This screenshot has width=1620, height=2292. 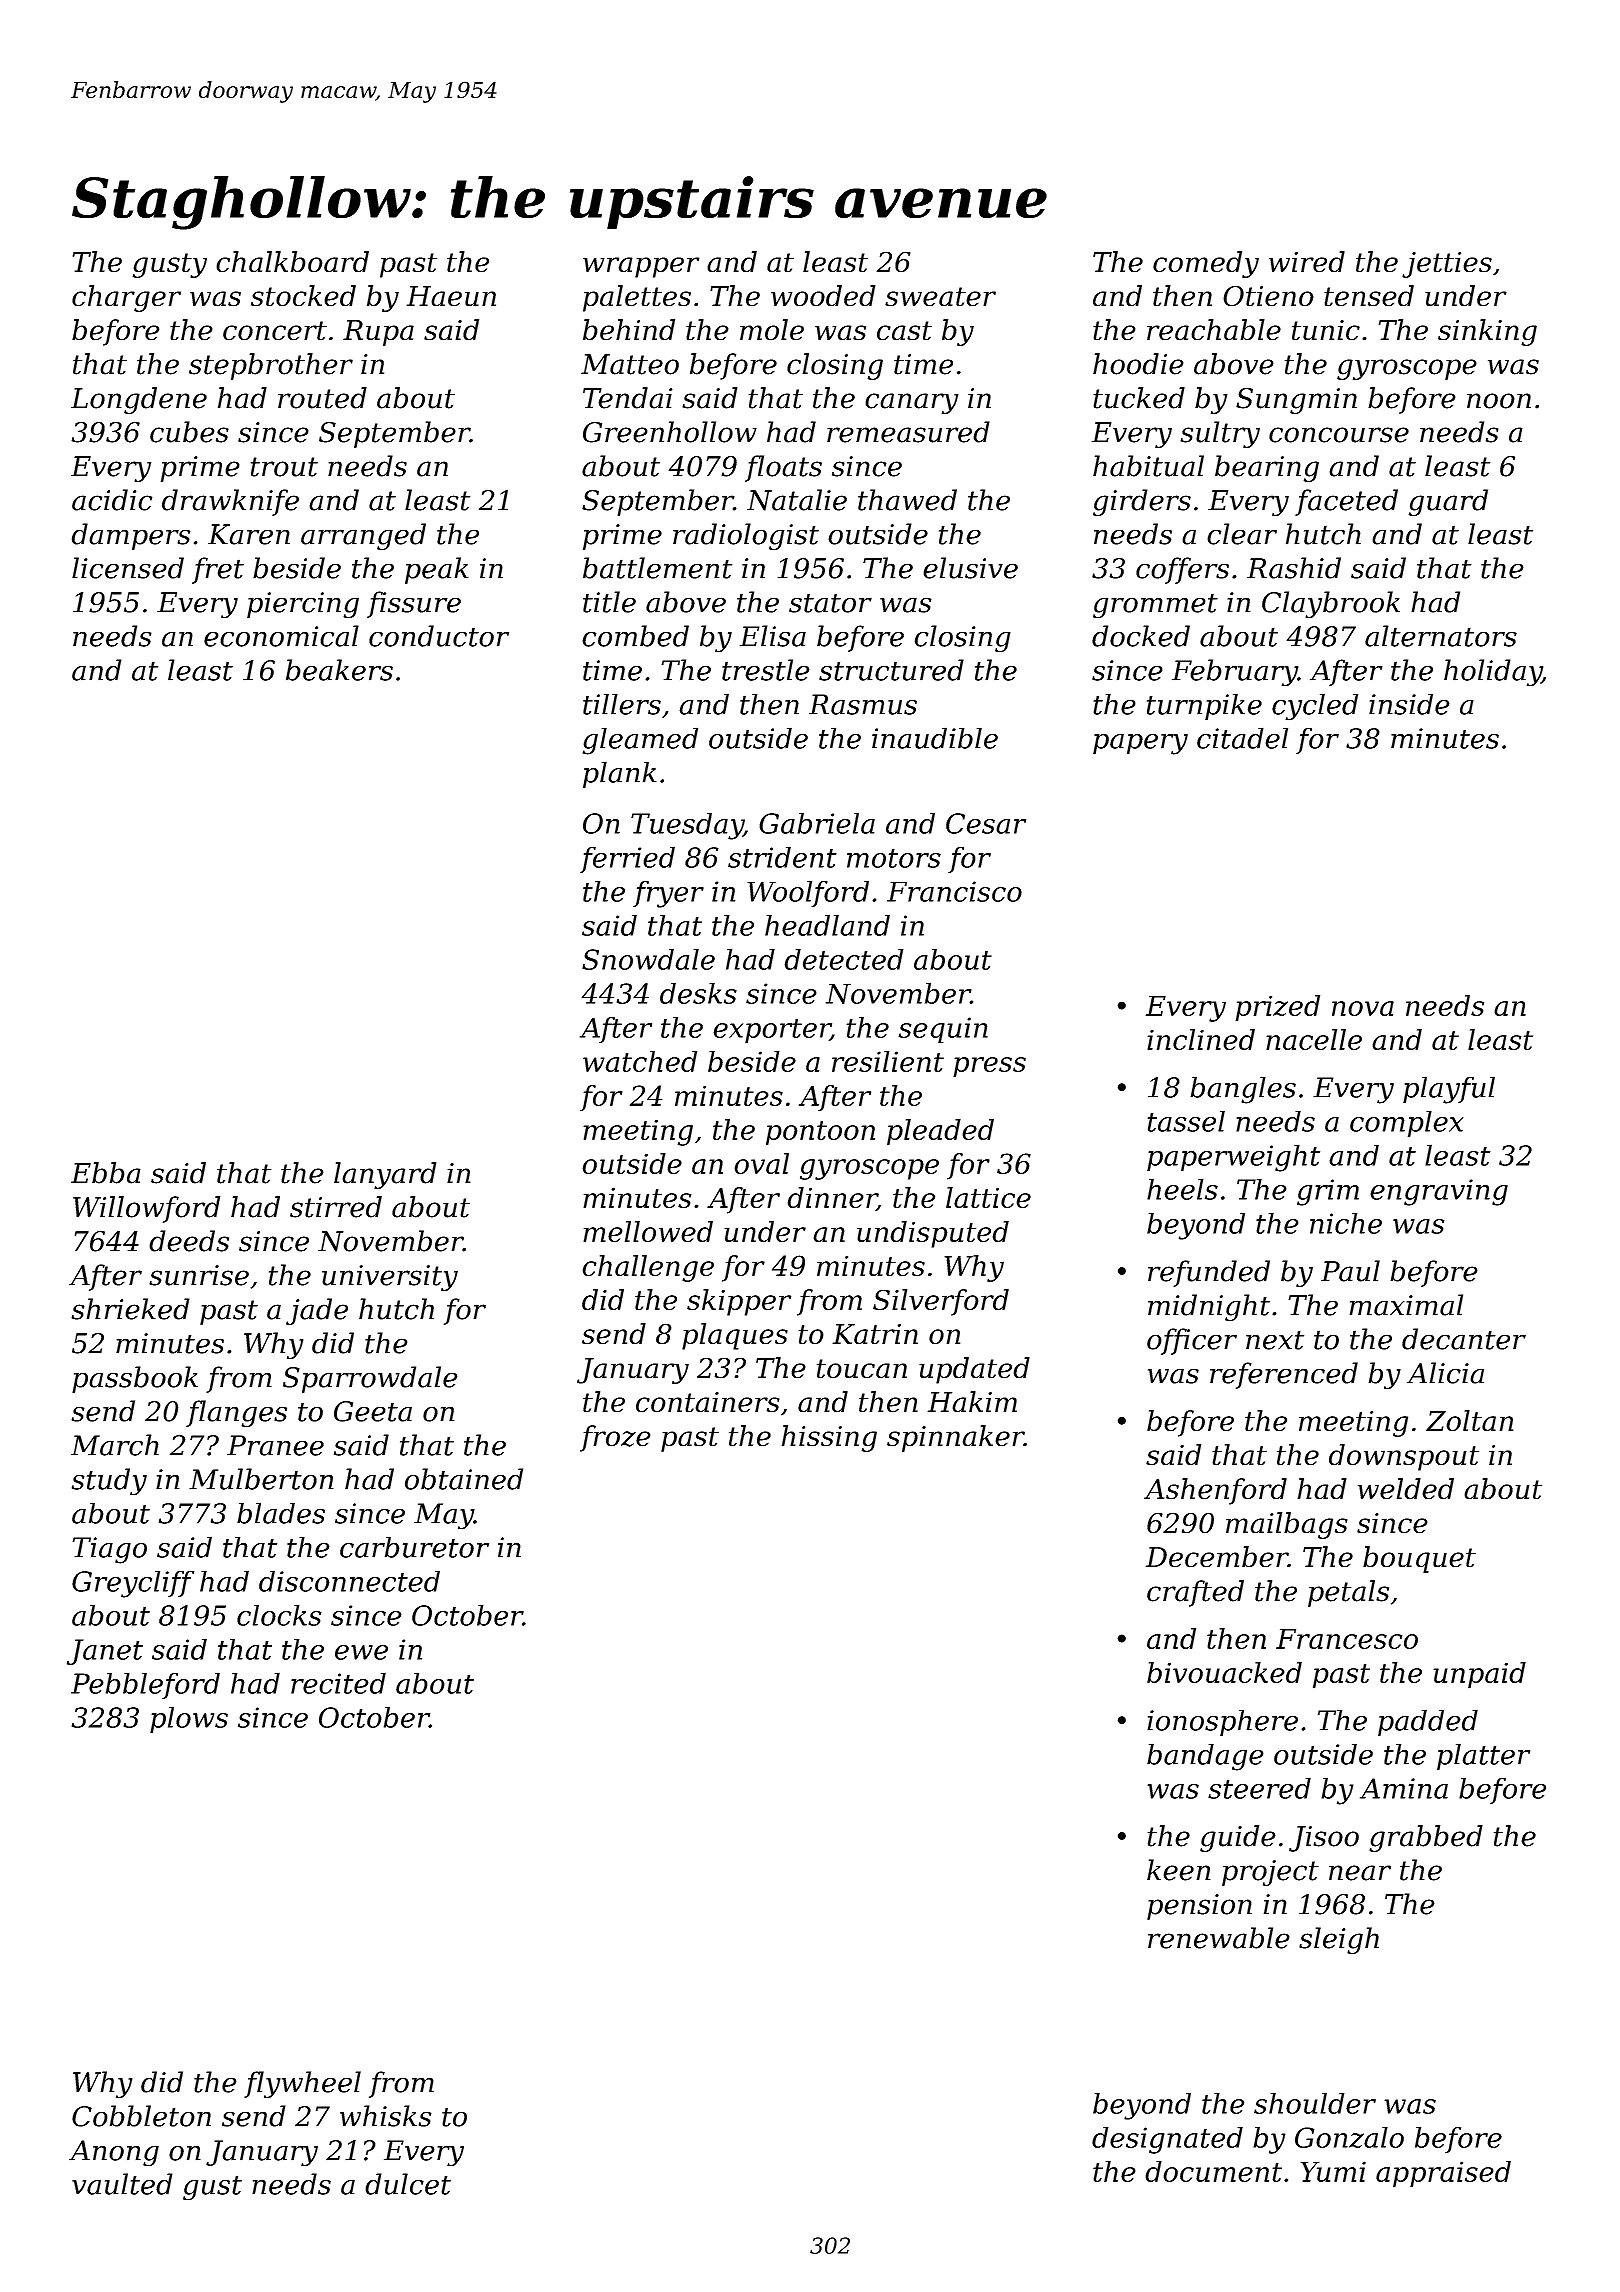 What do you see at coordinates (122, 2184) in the screenshot?
I see `vaulted` at bounding box center [122, 2184].
